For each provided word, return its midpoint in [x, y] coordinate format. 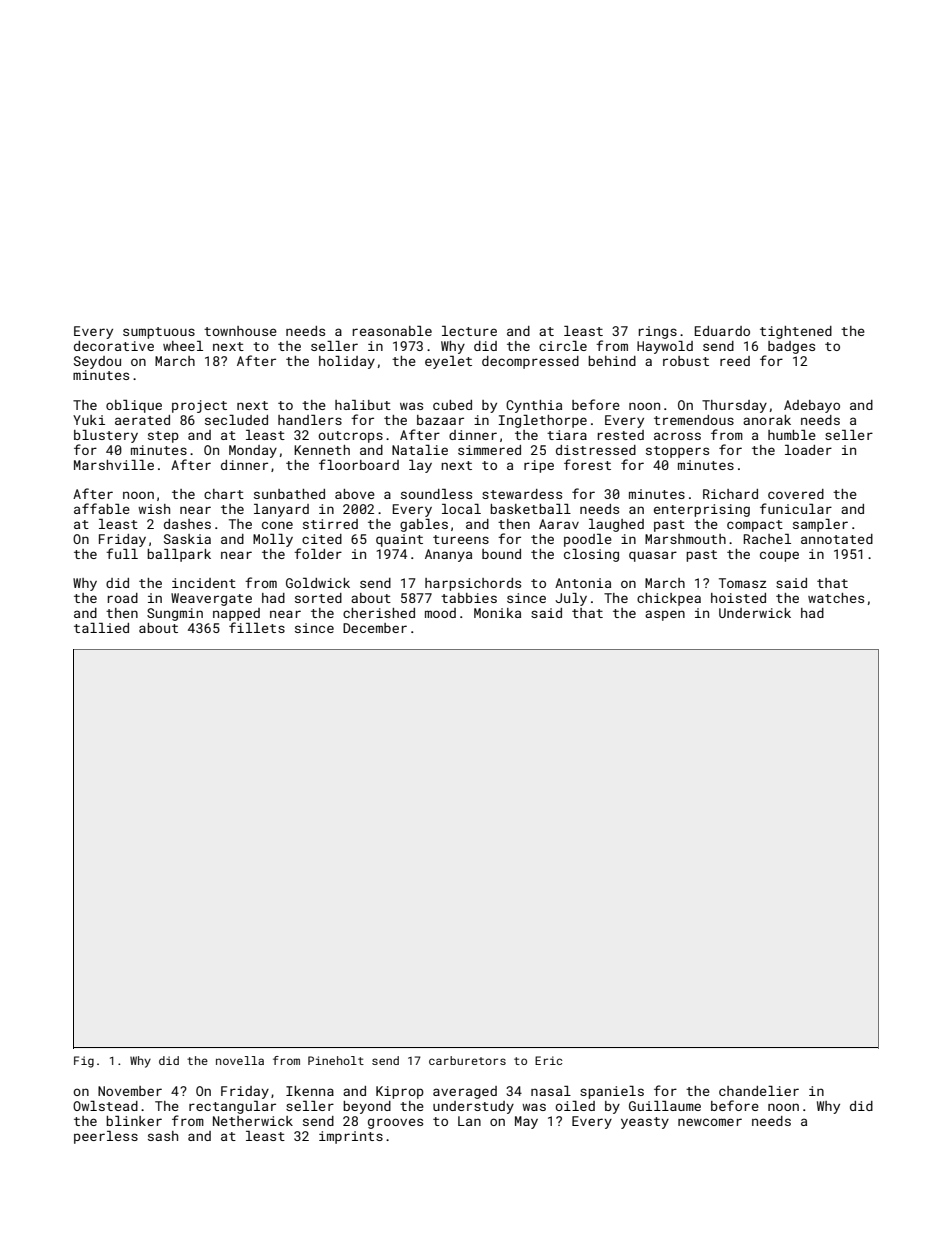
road [123, 598]
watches [836, 598]
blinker [134, 1121]
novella [240, 1060]
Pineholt [336, 1060]
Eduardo [722, 331]
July [571, 599]
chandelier [759, 1091]
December [375, 628]
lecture [469, 331]
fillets [257, 627]
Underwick [755, 613]
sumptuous [159, 333]
